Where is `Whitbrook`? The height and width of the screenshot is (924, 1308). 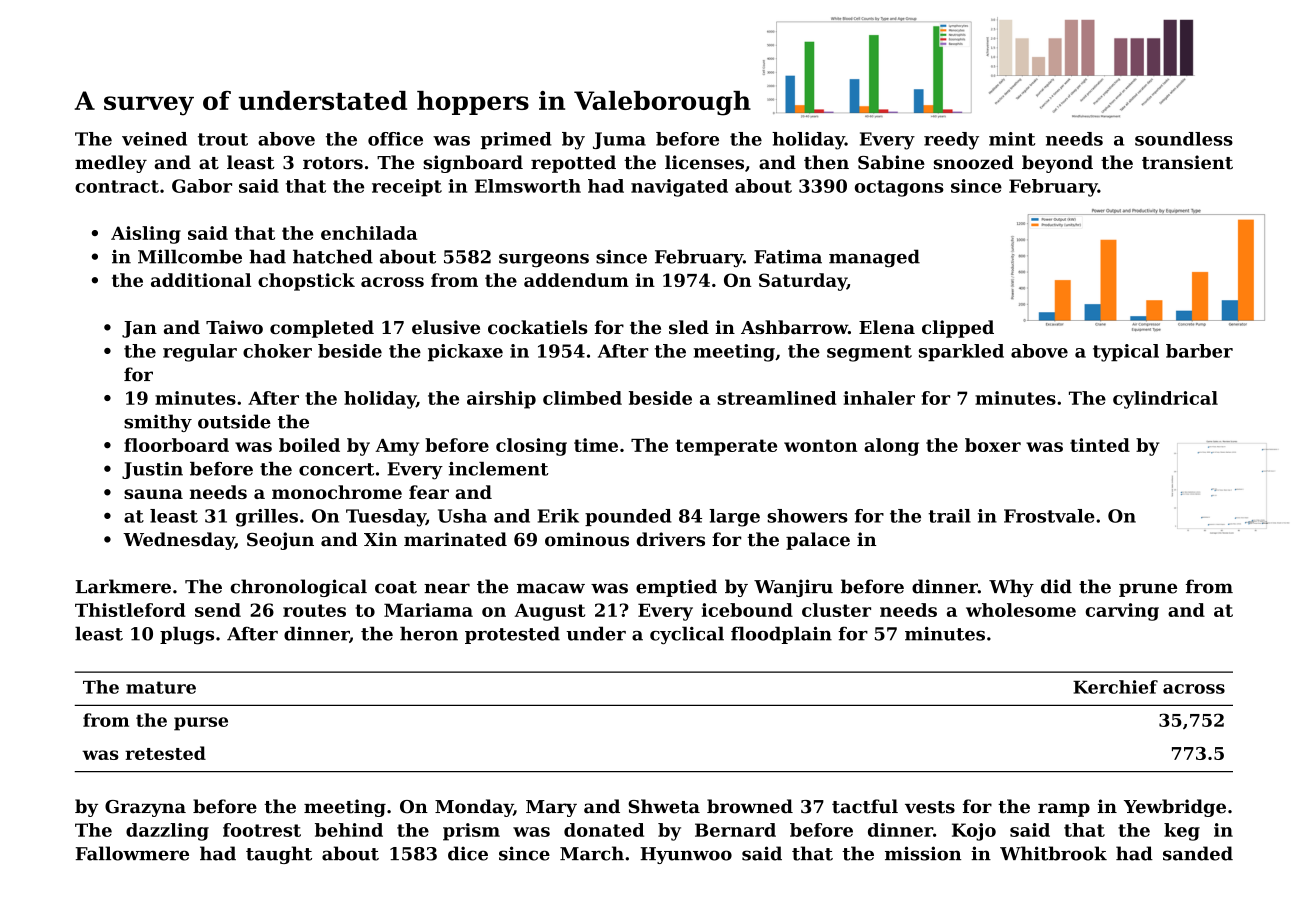 Whitbrook is located at coordinates (1053, 853).
